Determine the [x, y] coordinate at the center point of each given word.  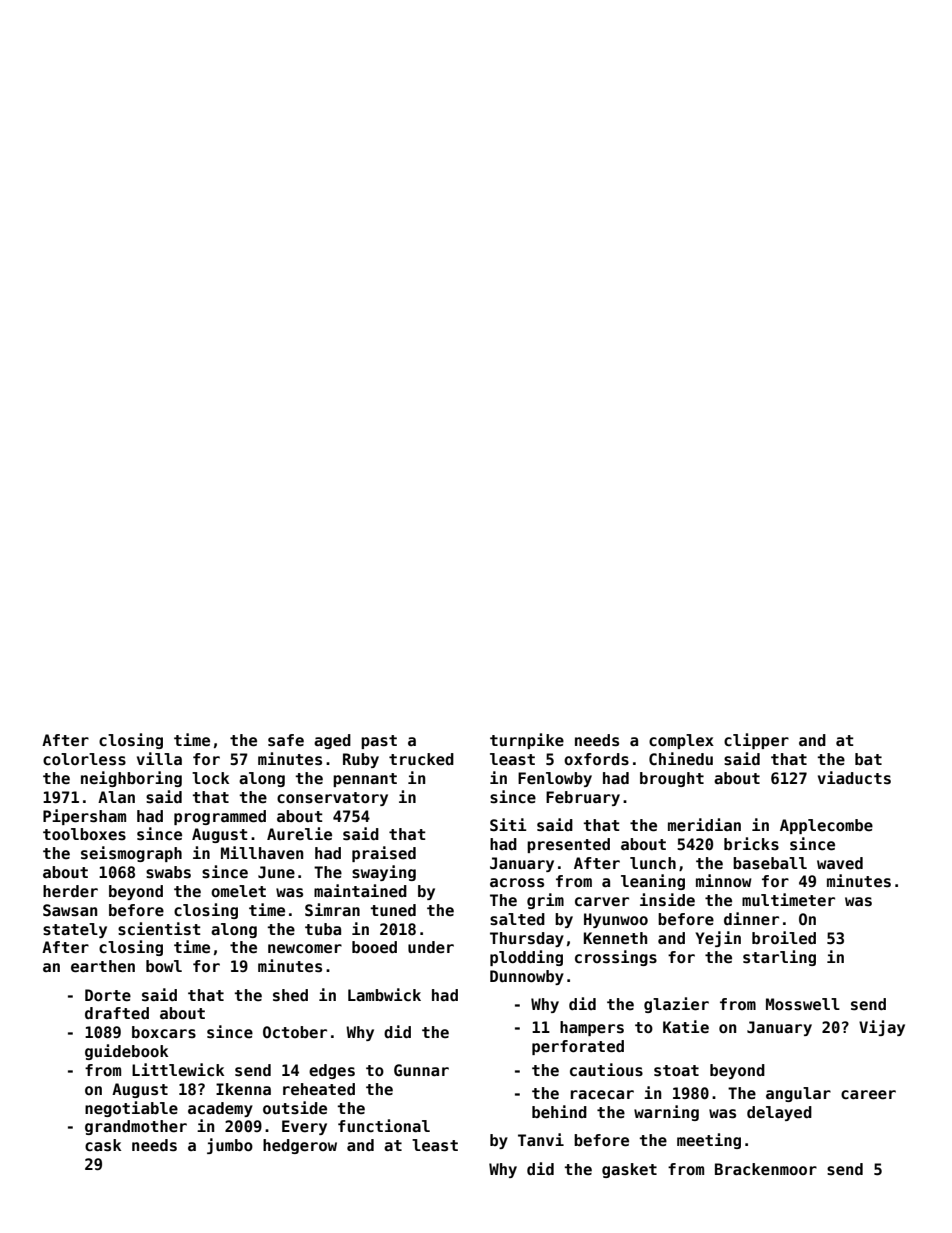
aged [332, 741]
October [295, 1032]
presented [568, 845]
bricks [751, 843]
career [868, 1095]
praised [384, 854]
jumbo [230, 1146]
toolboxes [84, 834]
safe [286, 740]
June [276, 872]
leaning [653, 882]
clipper [756, 741]
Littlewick [178, 1070]
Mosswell [803, 1004]
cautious [606, 1069]
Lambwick [384, 994]
